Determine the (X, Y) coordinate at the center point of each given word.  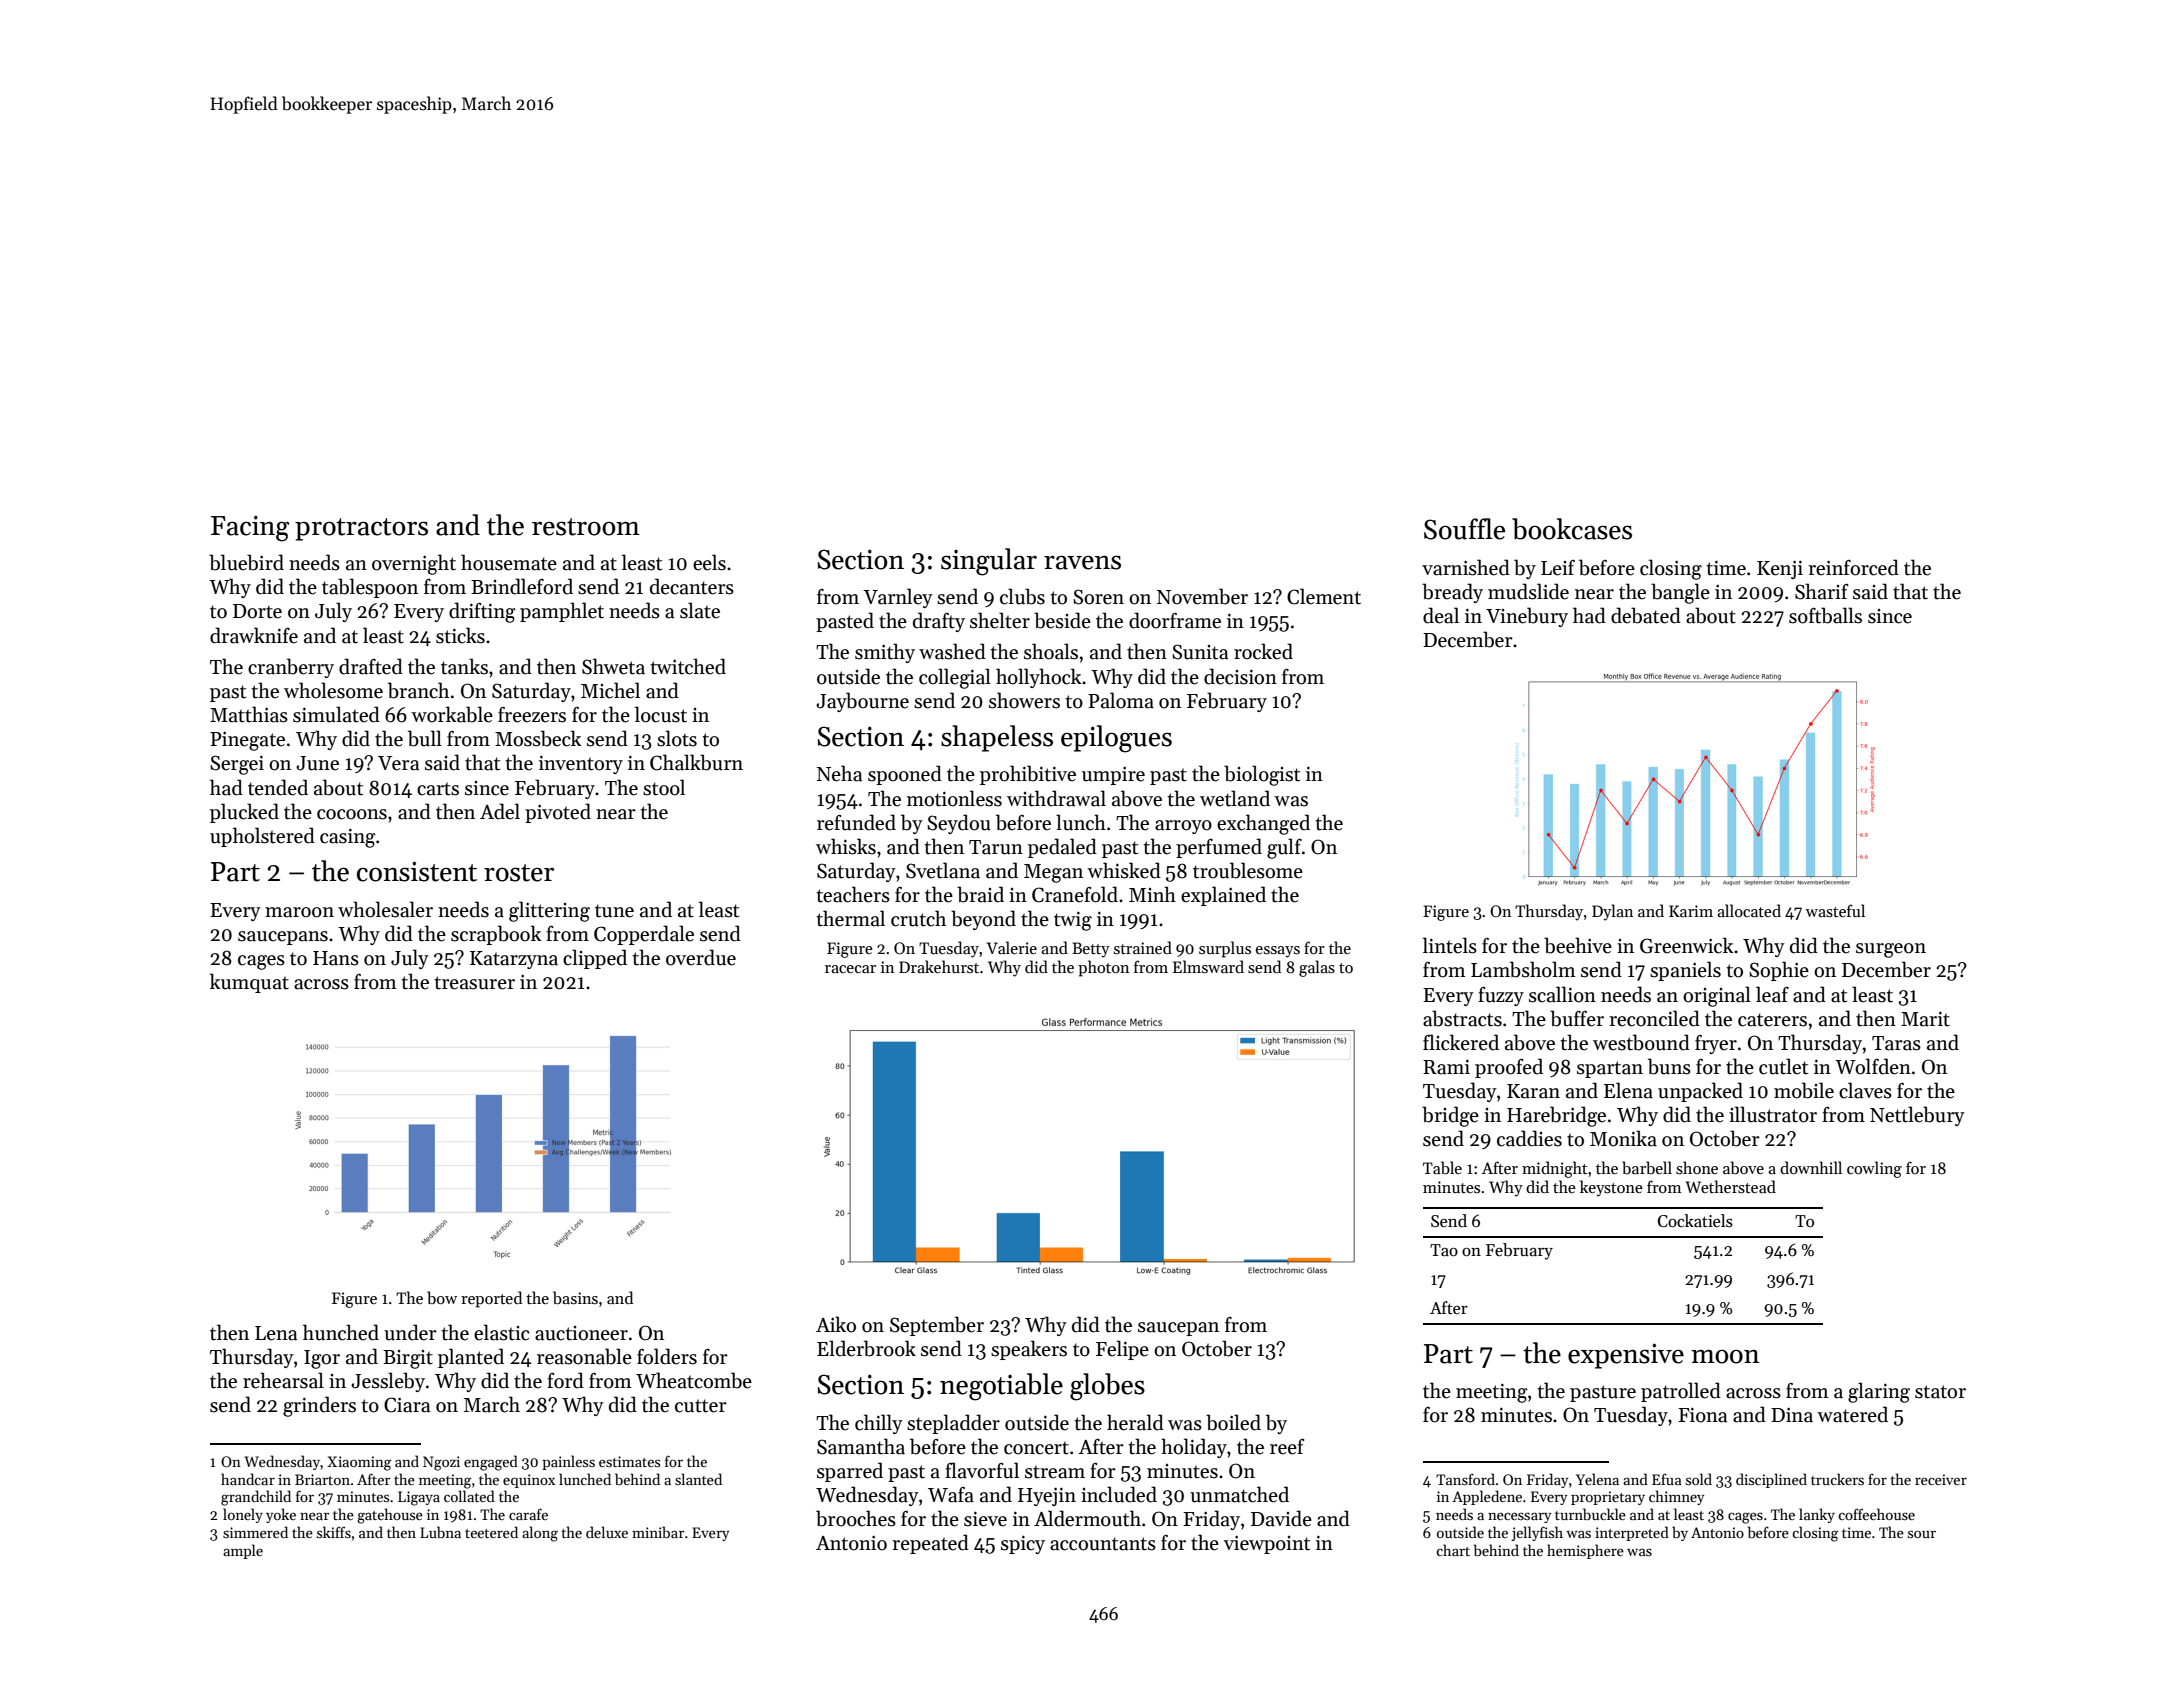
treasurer (474, 983)
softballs (1825, 615)
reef (1287, 1446)
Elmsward (1208, 966)
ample (243, 1551)
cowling (1874, 1169)
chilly (879, 1424)
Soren (1098, 597)
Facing (250, 528)
